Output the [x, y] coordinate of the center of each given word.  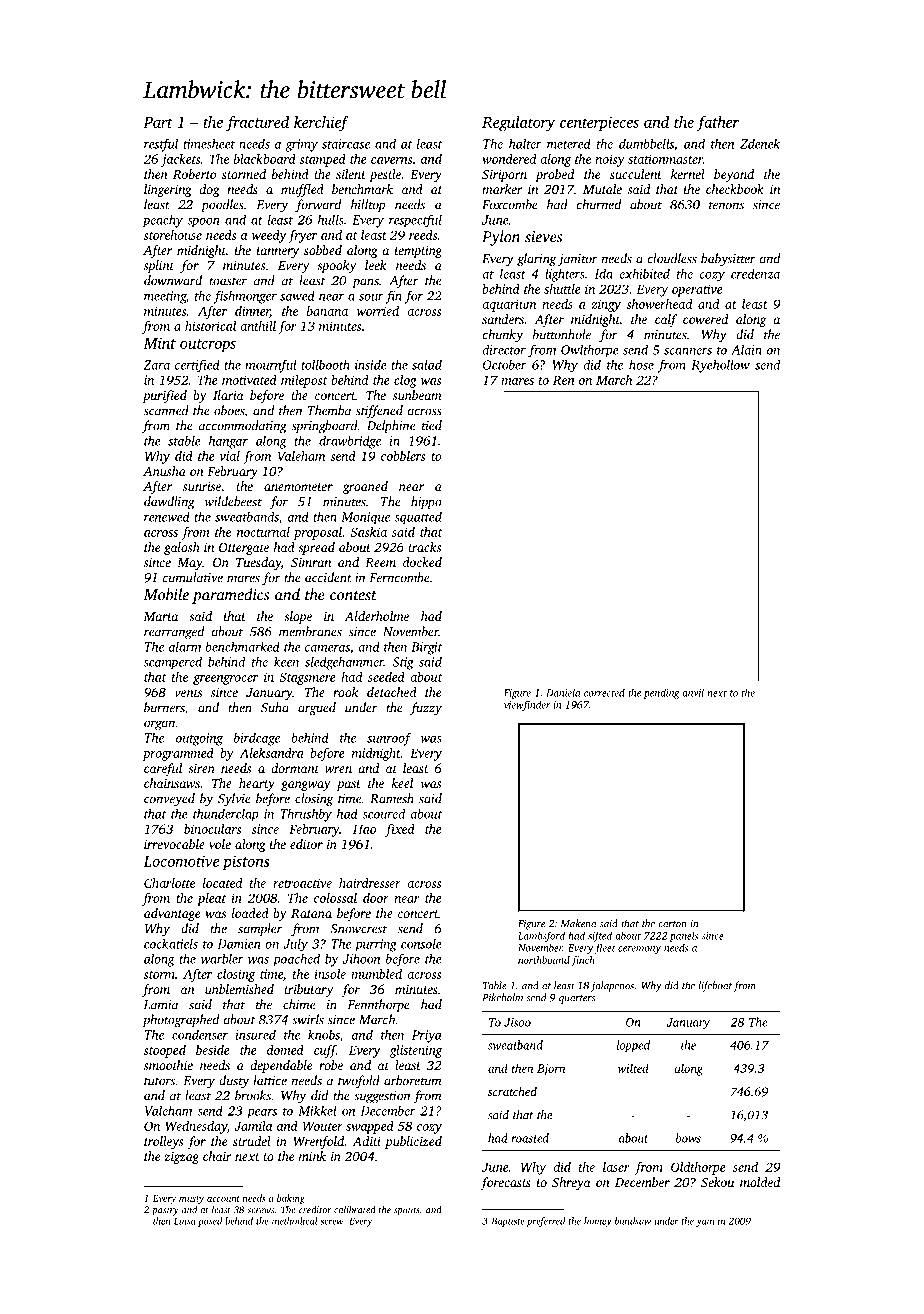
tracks [425, 547]
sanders [503, 319]
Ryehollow [720, 366]
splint [159, 266]
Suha [275, 707]
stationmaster [665, 159]
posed [210, 1222]
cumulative [193, 577]
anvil [693, 692]
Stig [403, 663]
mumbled [376, 974]
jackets [180, 160]
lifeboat [715, 986]
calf [666, 320]
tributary [308, 990]
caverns [391, 160]
